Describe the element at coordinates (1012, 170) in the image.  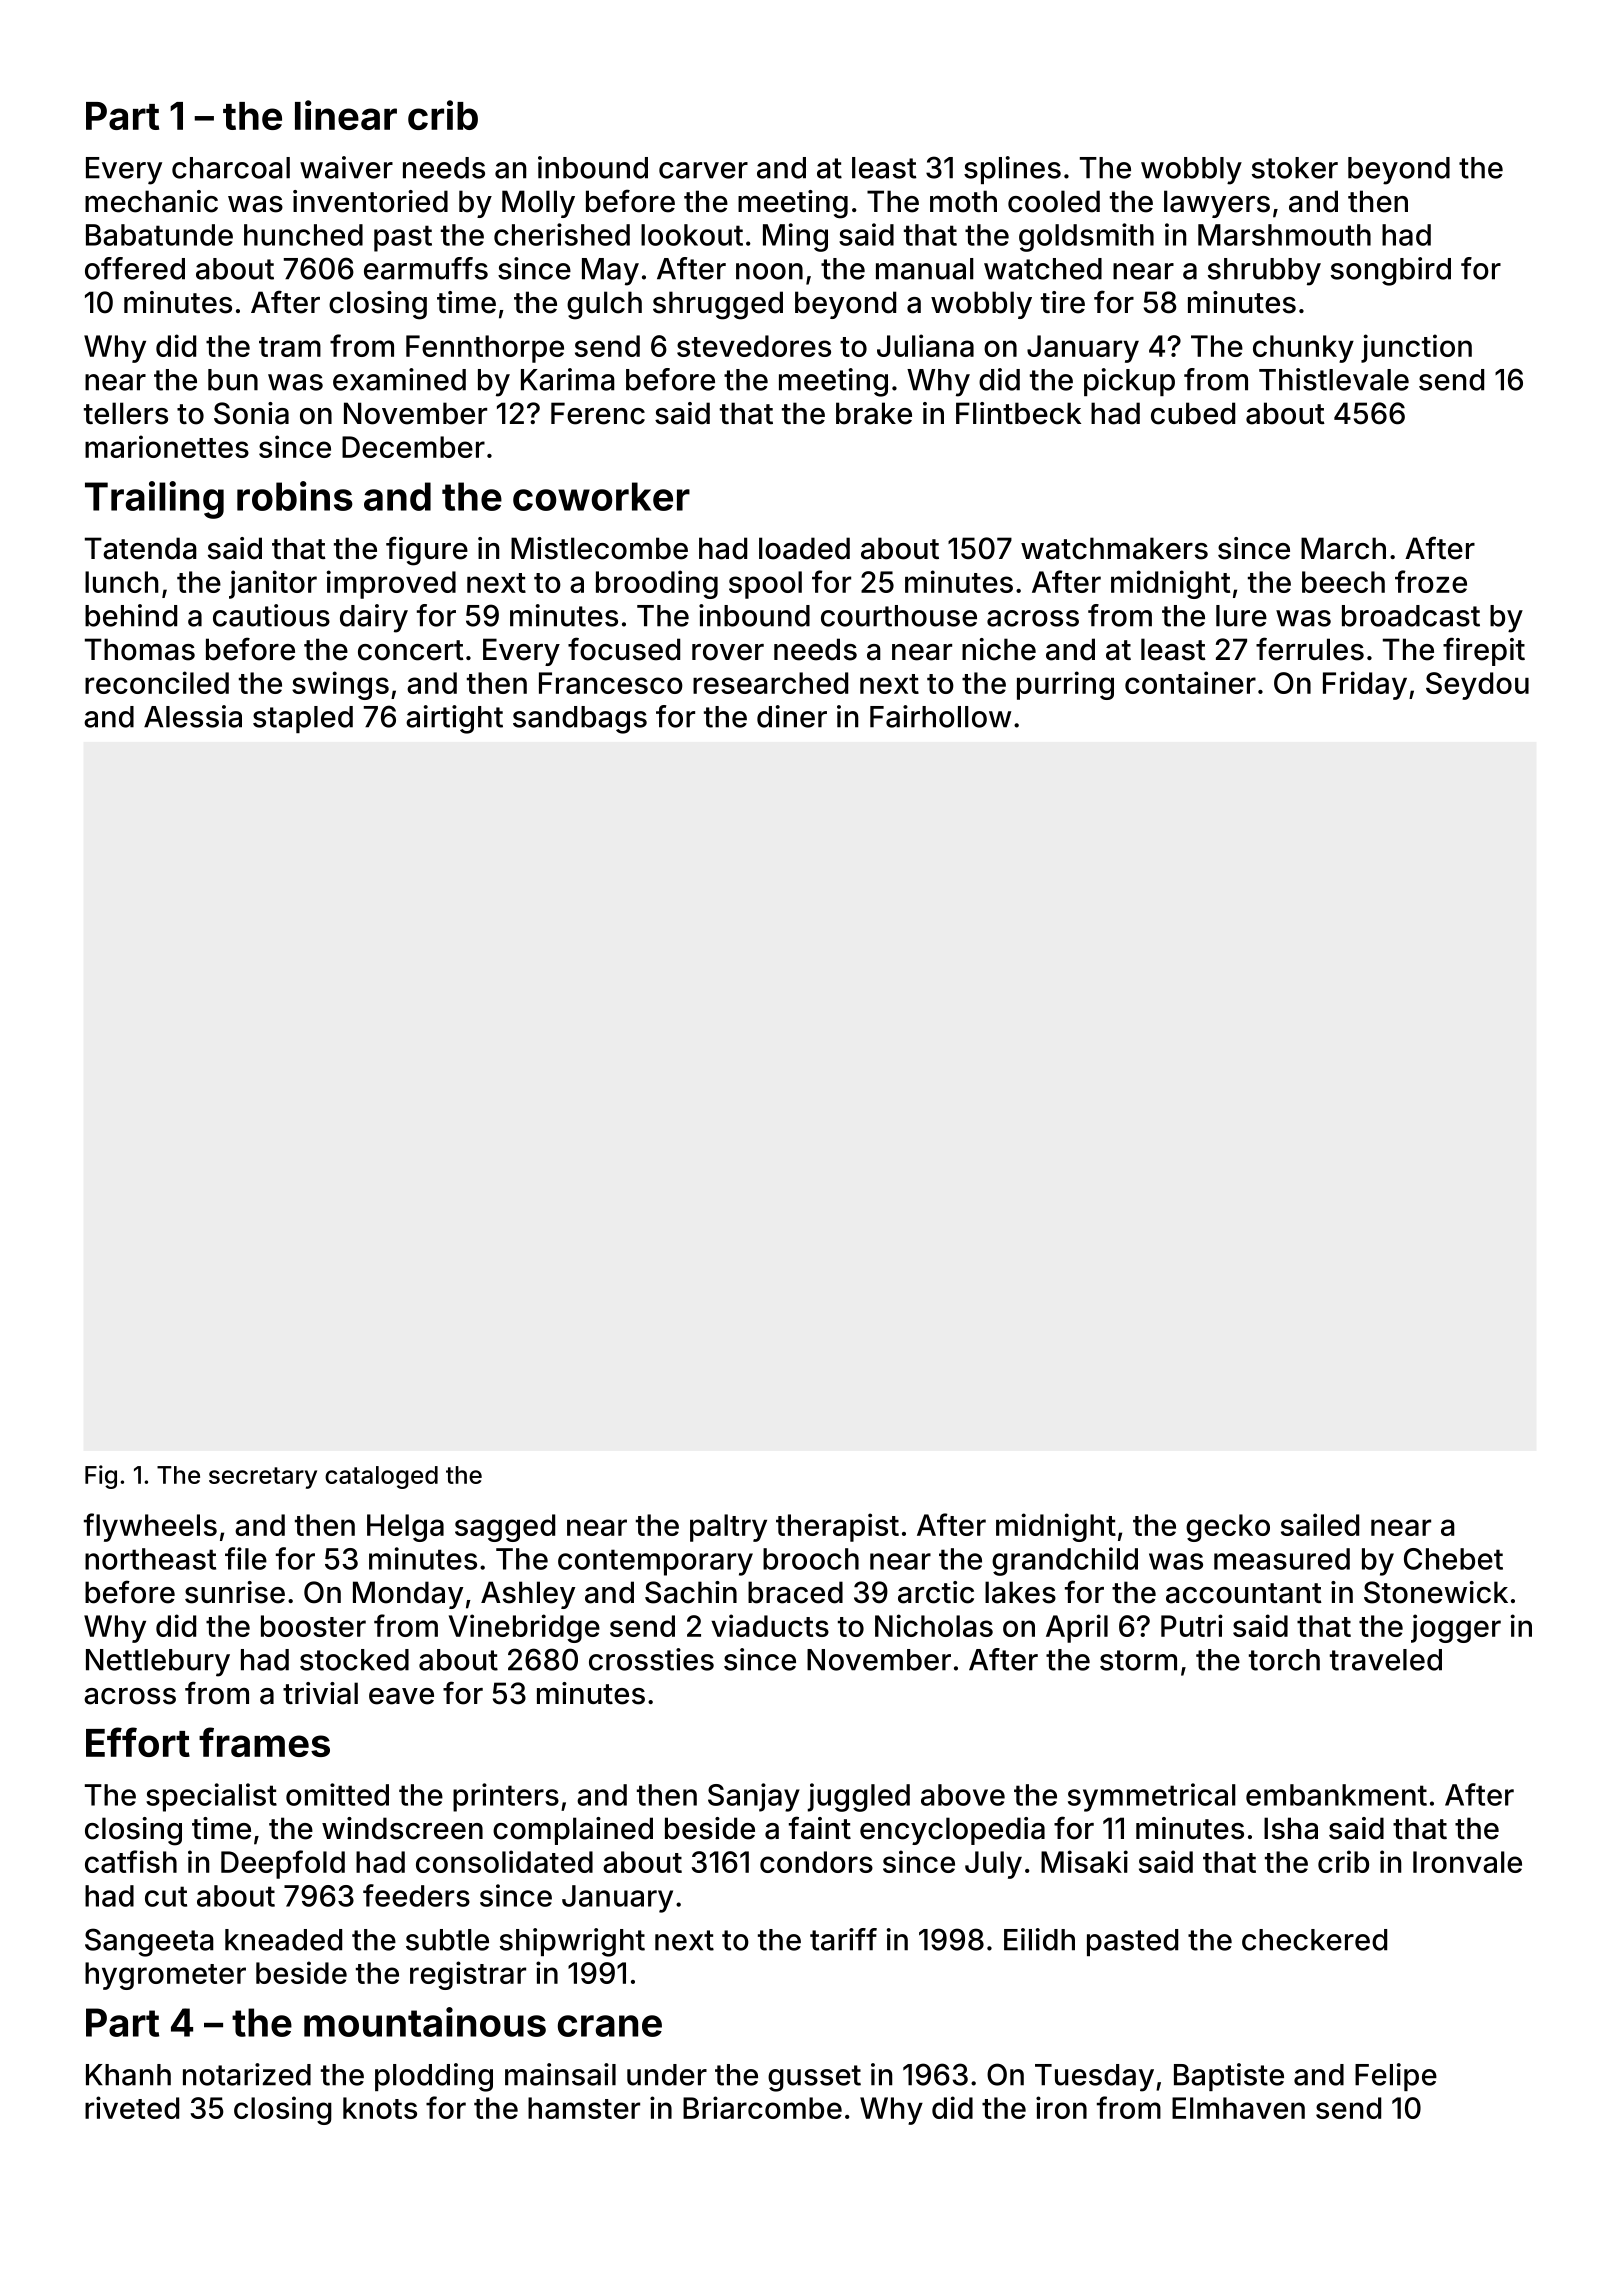
I see `splines` at that location.
